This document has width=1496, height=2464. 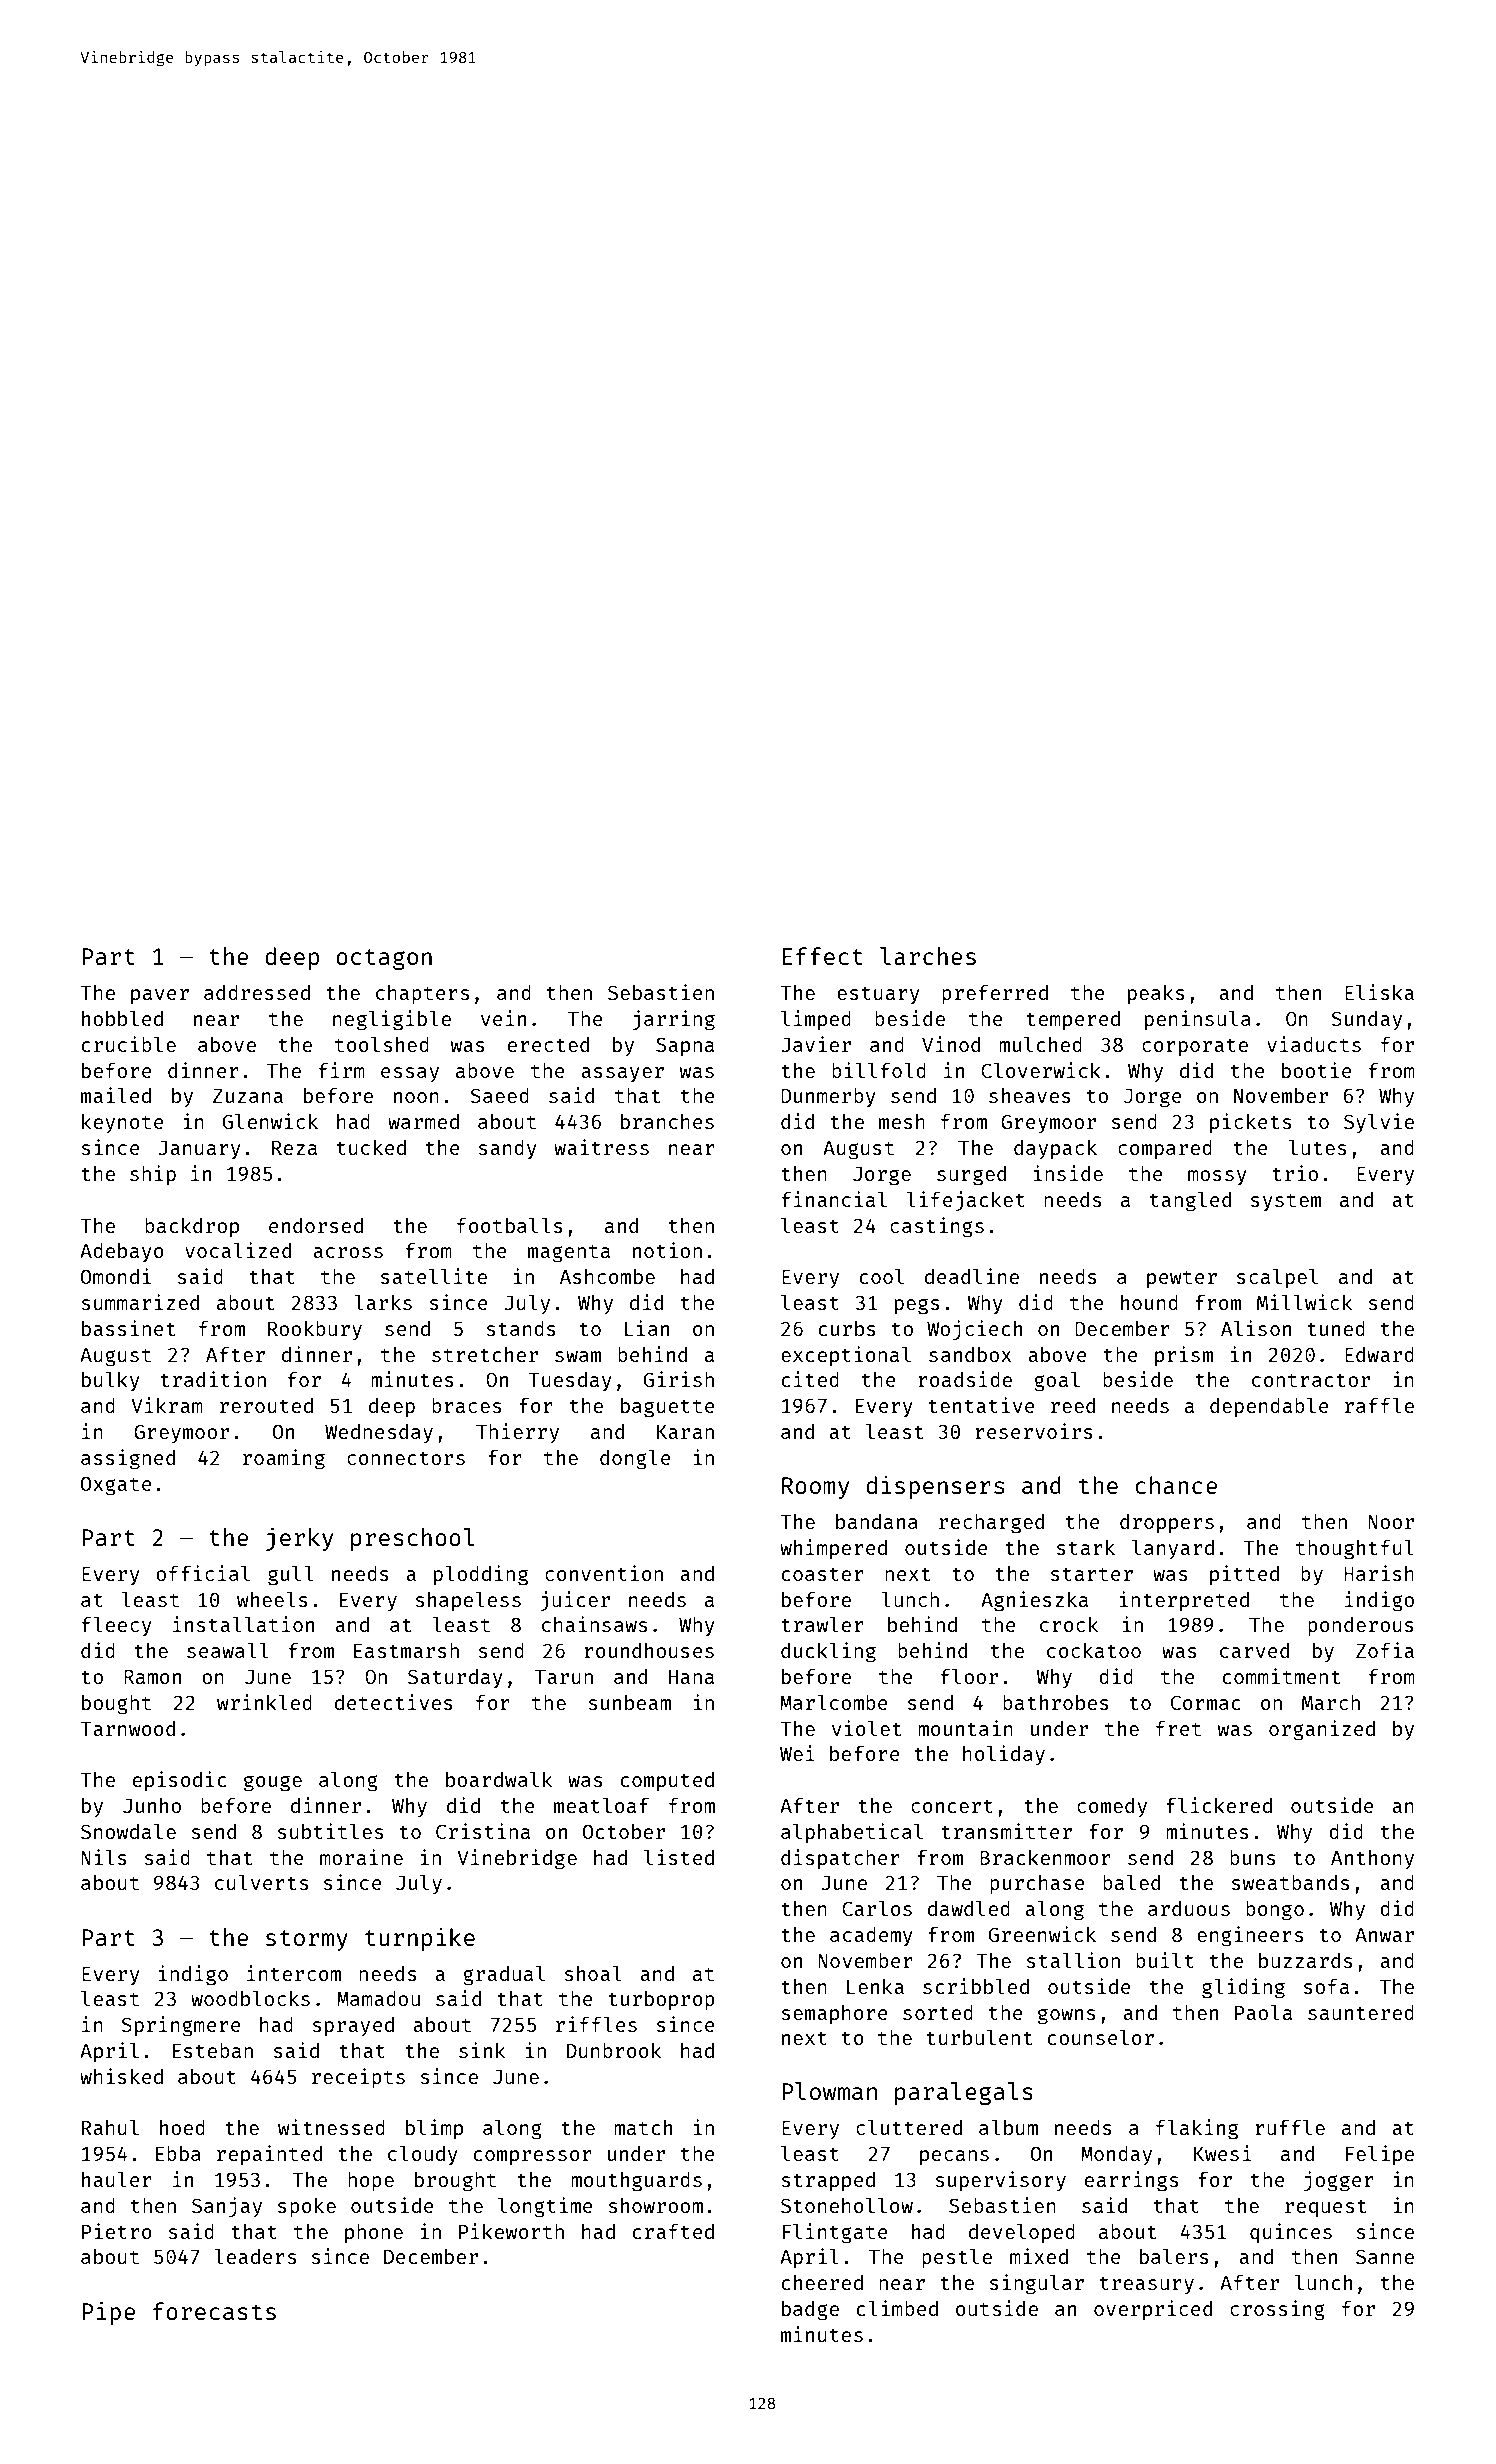 What do you see at coordinates (214, 2311) in the document?
I see `forecasts` at bounding box center [214, 2311].
